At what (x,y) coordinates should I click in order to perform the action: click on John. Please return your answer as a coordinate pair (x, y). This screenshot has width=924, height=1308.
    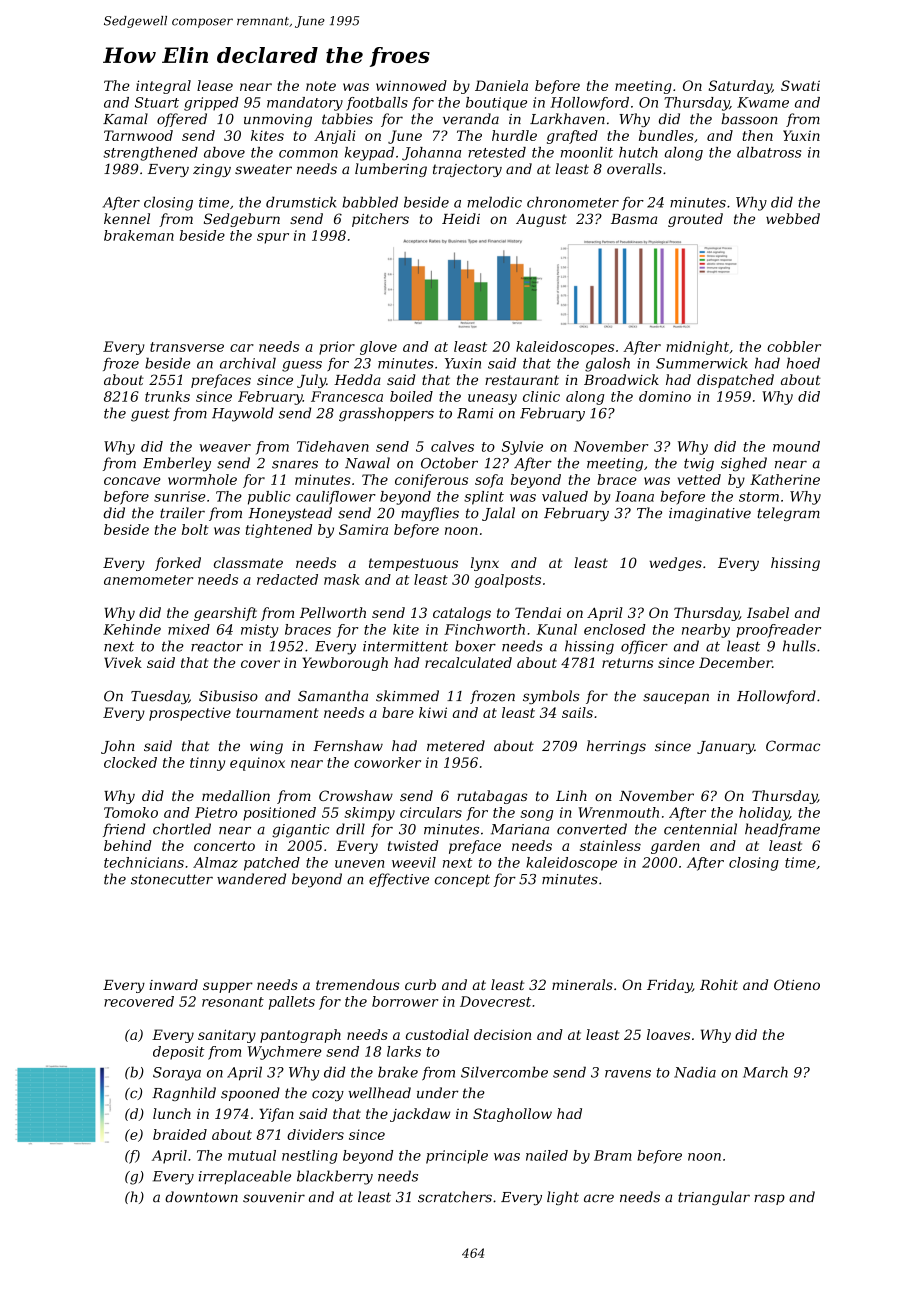
    Looking at the image, I should click on (118, 747).
